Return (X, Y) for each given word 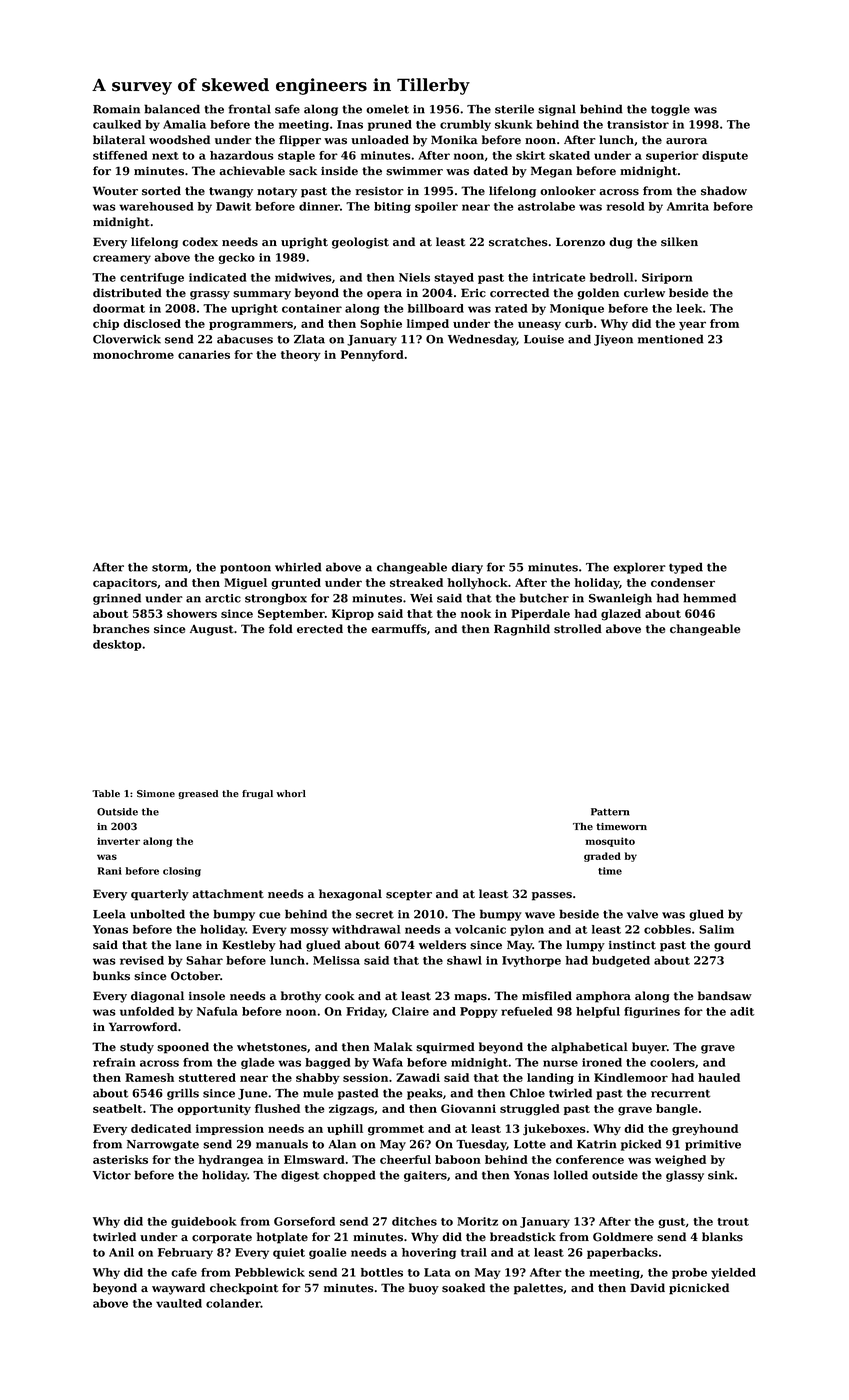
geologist (360, 243)
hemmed (709, 598)
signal (557, 110)
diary (467, 568)
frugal (257, 794)
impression (230, 1129)
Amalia (184, 124)
